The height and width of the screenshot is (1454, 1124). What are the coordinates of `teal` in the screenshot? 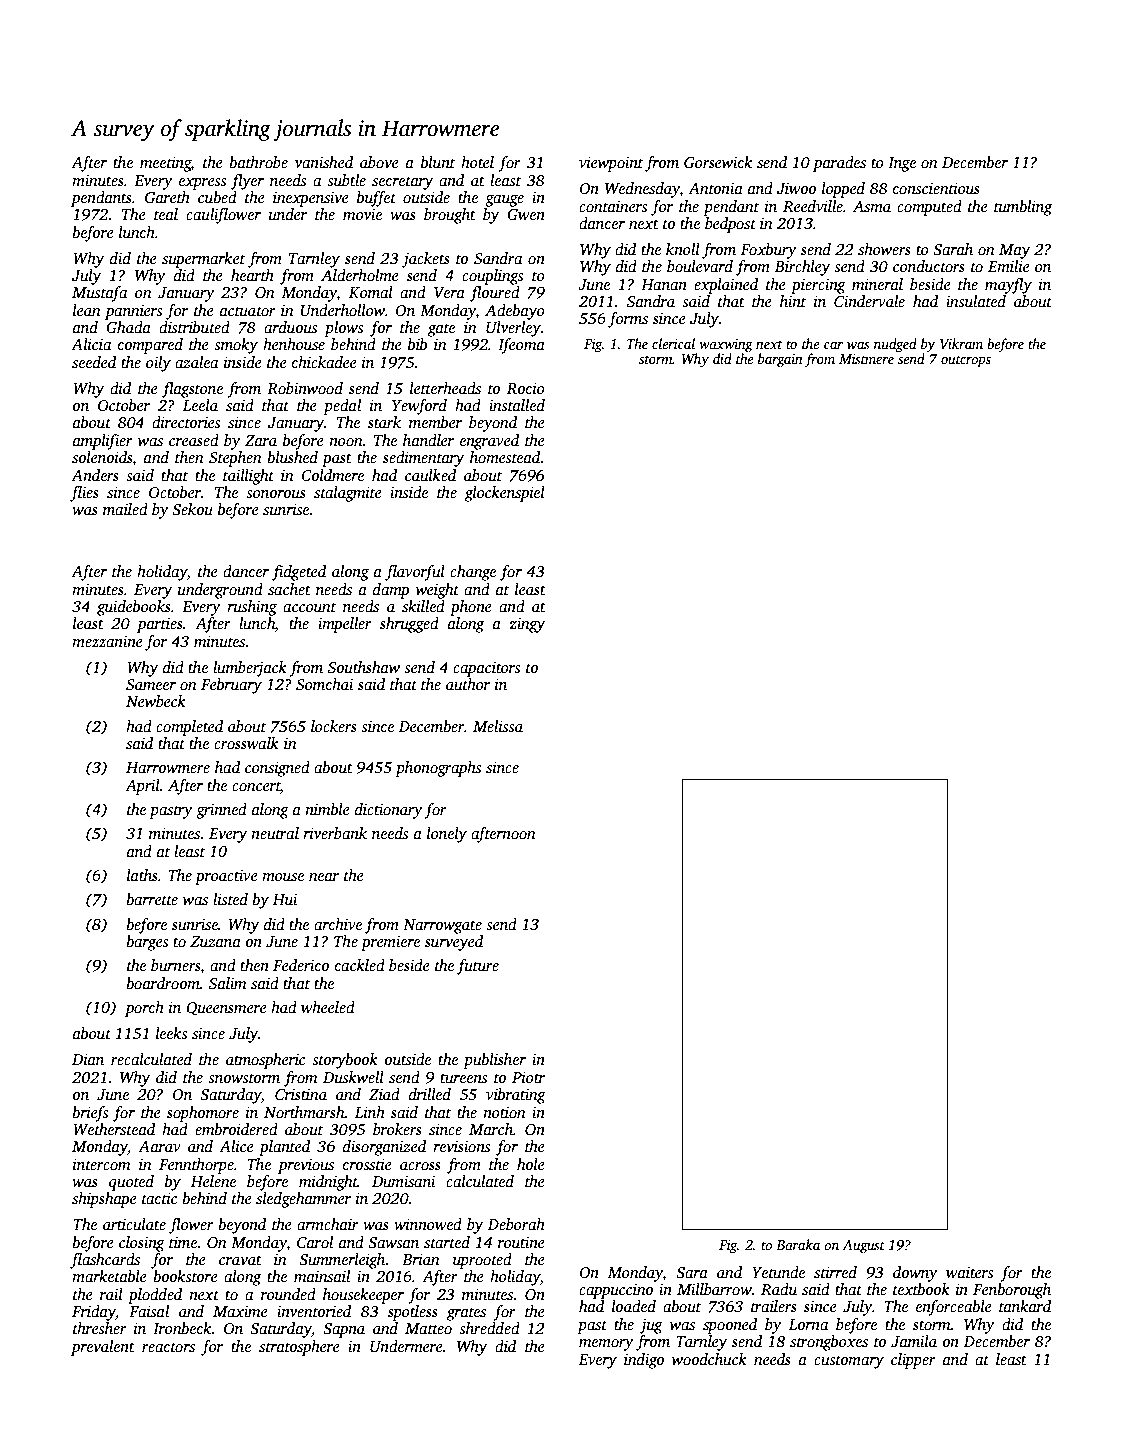 It's located at (166, 214).
